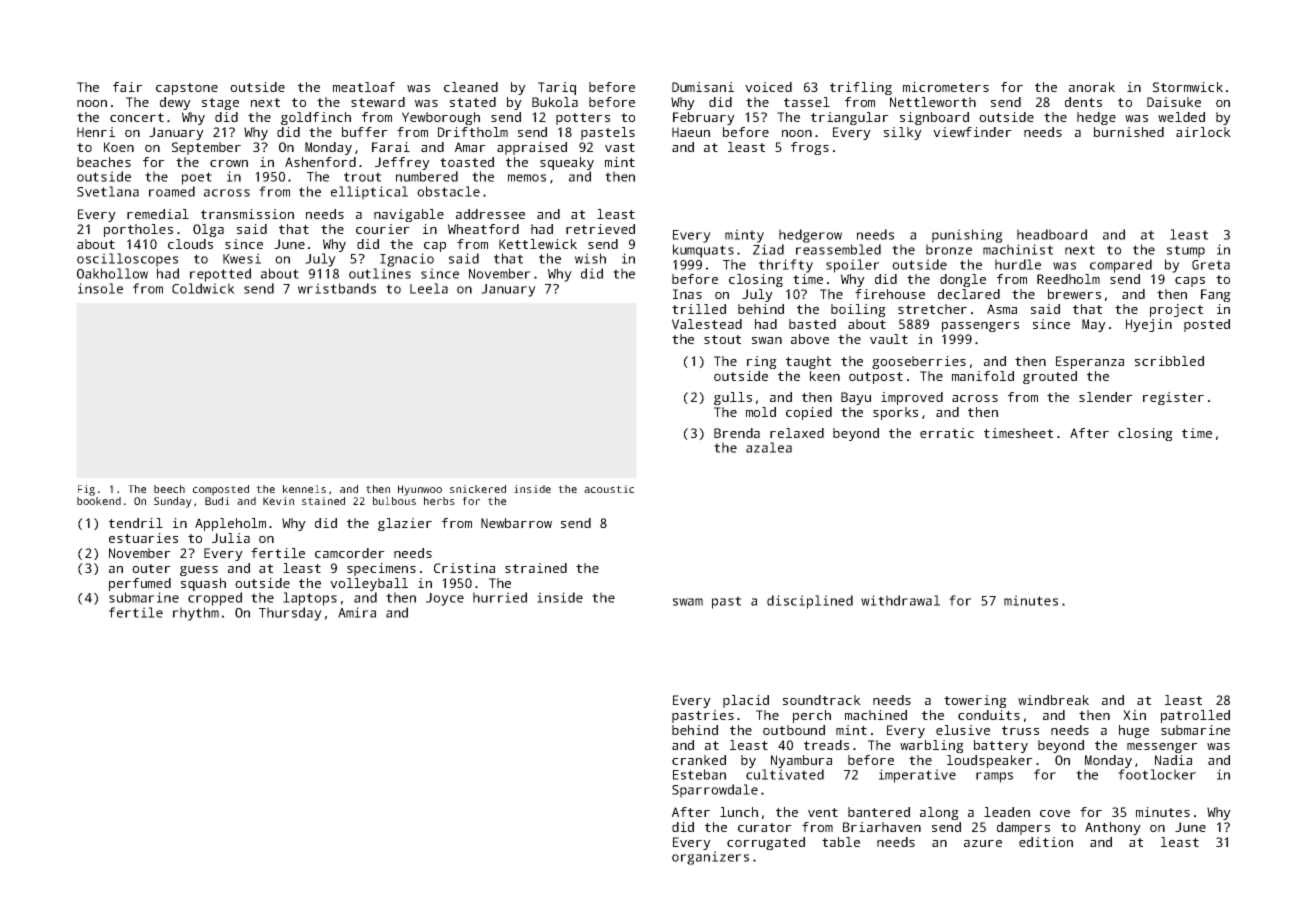 The height and width of the document is (924, 1308). What do you see at coordinates (128, 87) in the document?
I see `fair` at bounding box center [128, 87].
